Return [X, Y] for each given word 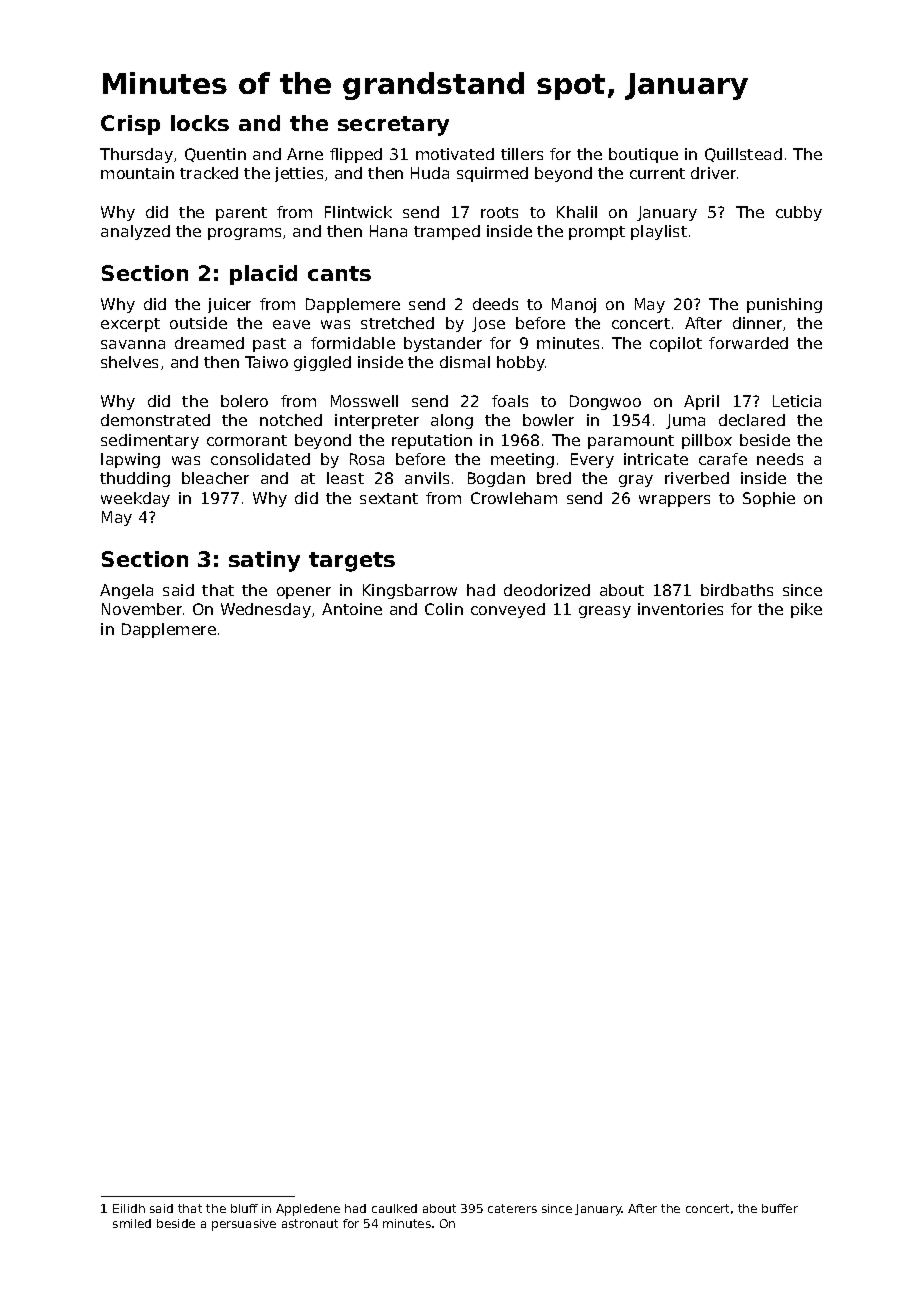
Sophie [769, 499]
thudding [135, 479]
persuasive [244, 1225]
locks [200, 123]
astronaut [310, 1223]
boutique [643, 155]
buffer [780, 1208]
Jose [488, 324]
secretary [393, 126]
